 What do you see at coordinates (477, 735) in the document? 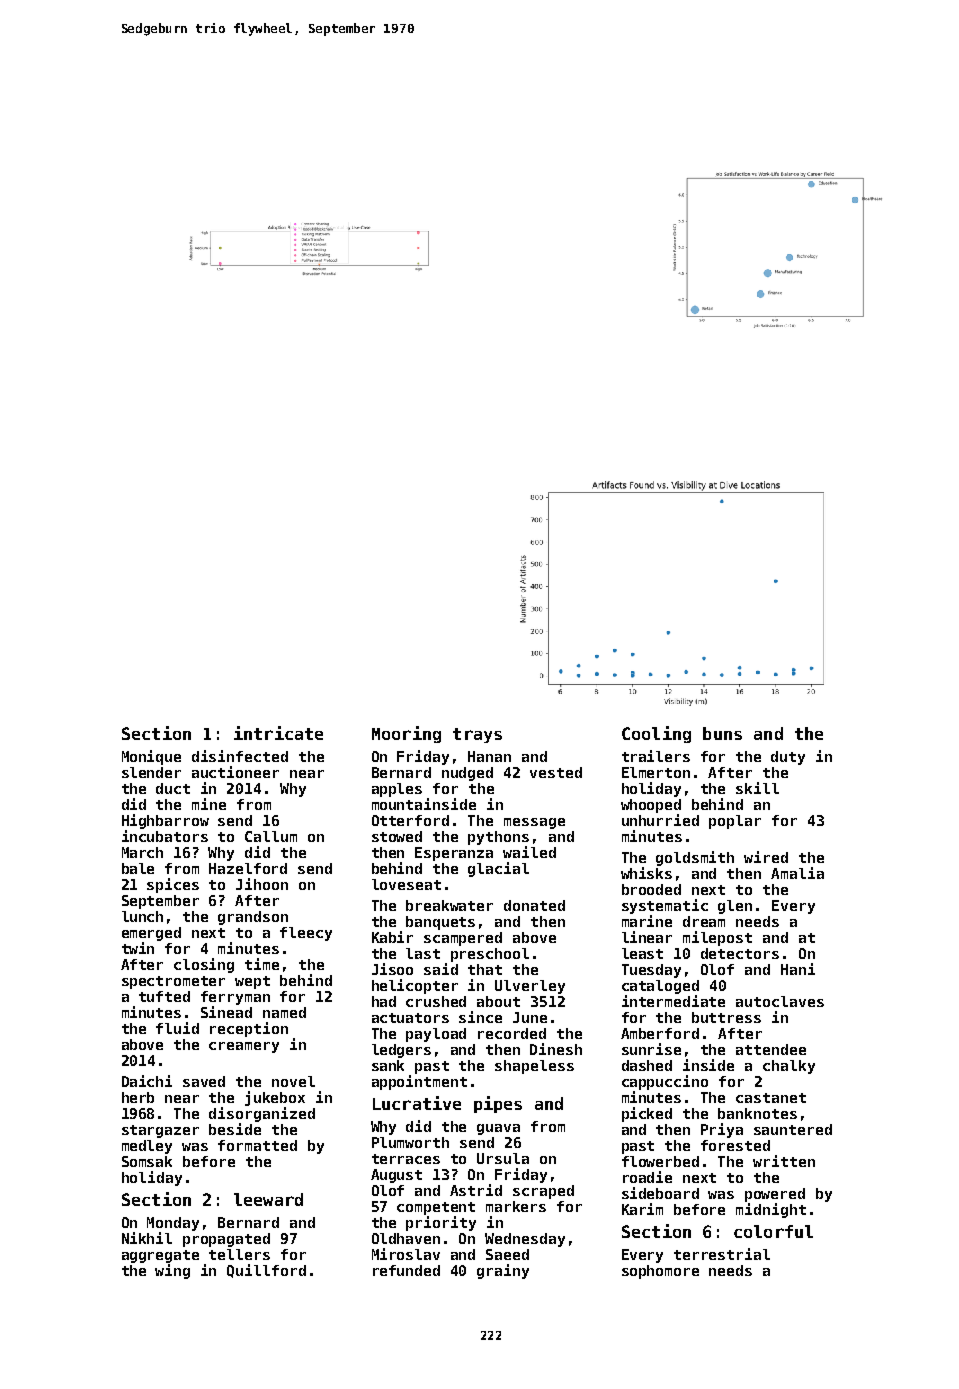
I see `trays` at bounding box center [477, 735].
